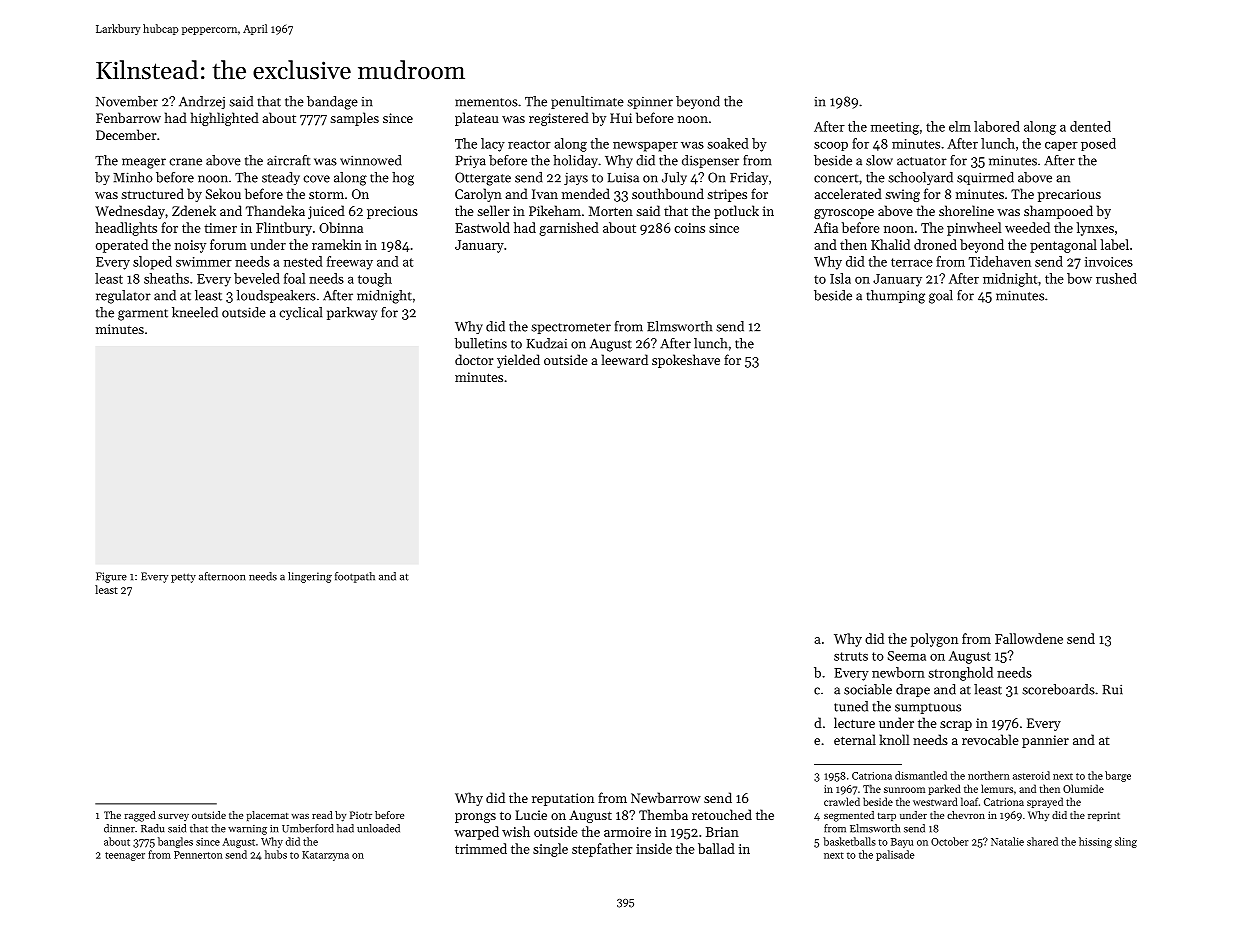  Describe the element at coordinates (350, 263) in the screenshot. I see `freeway` at that location.
